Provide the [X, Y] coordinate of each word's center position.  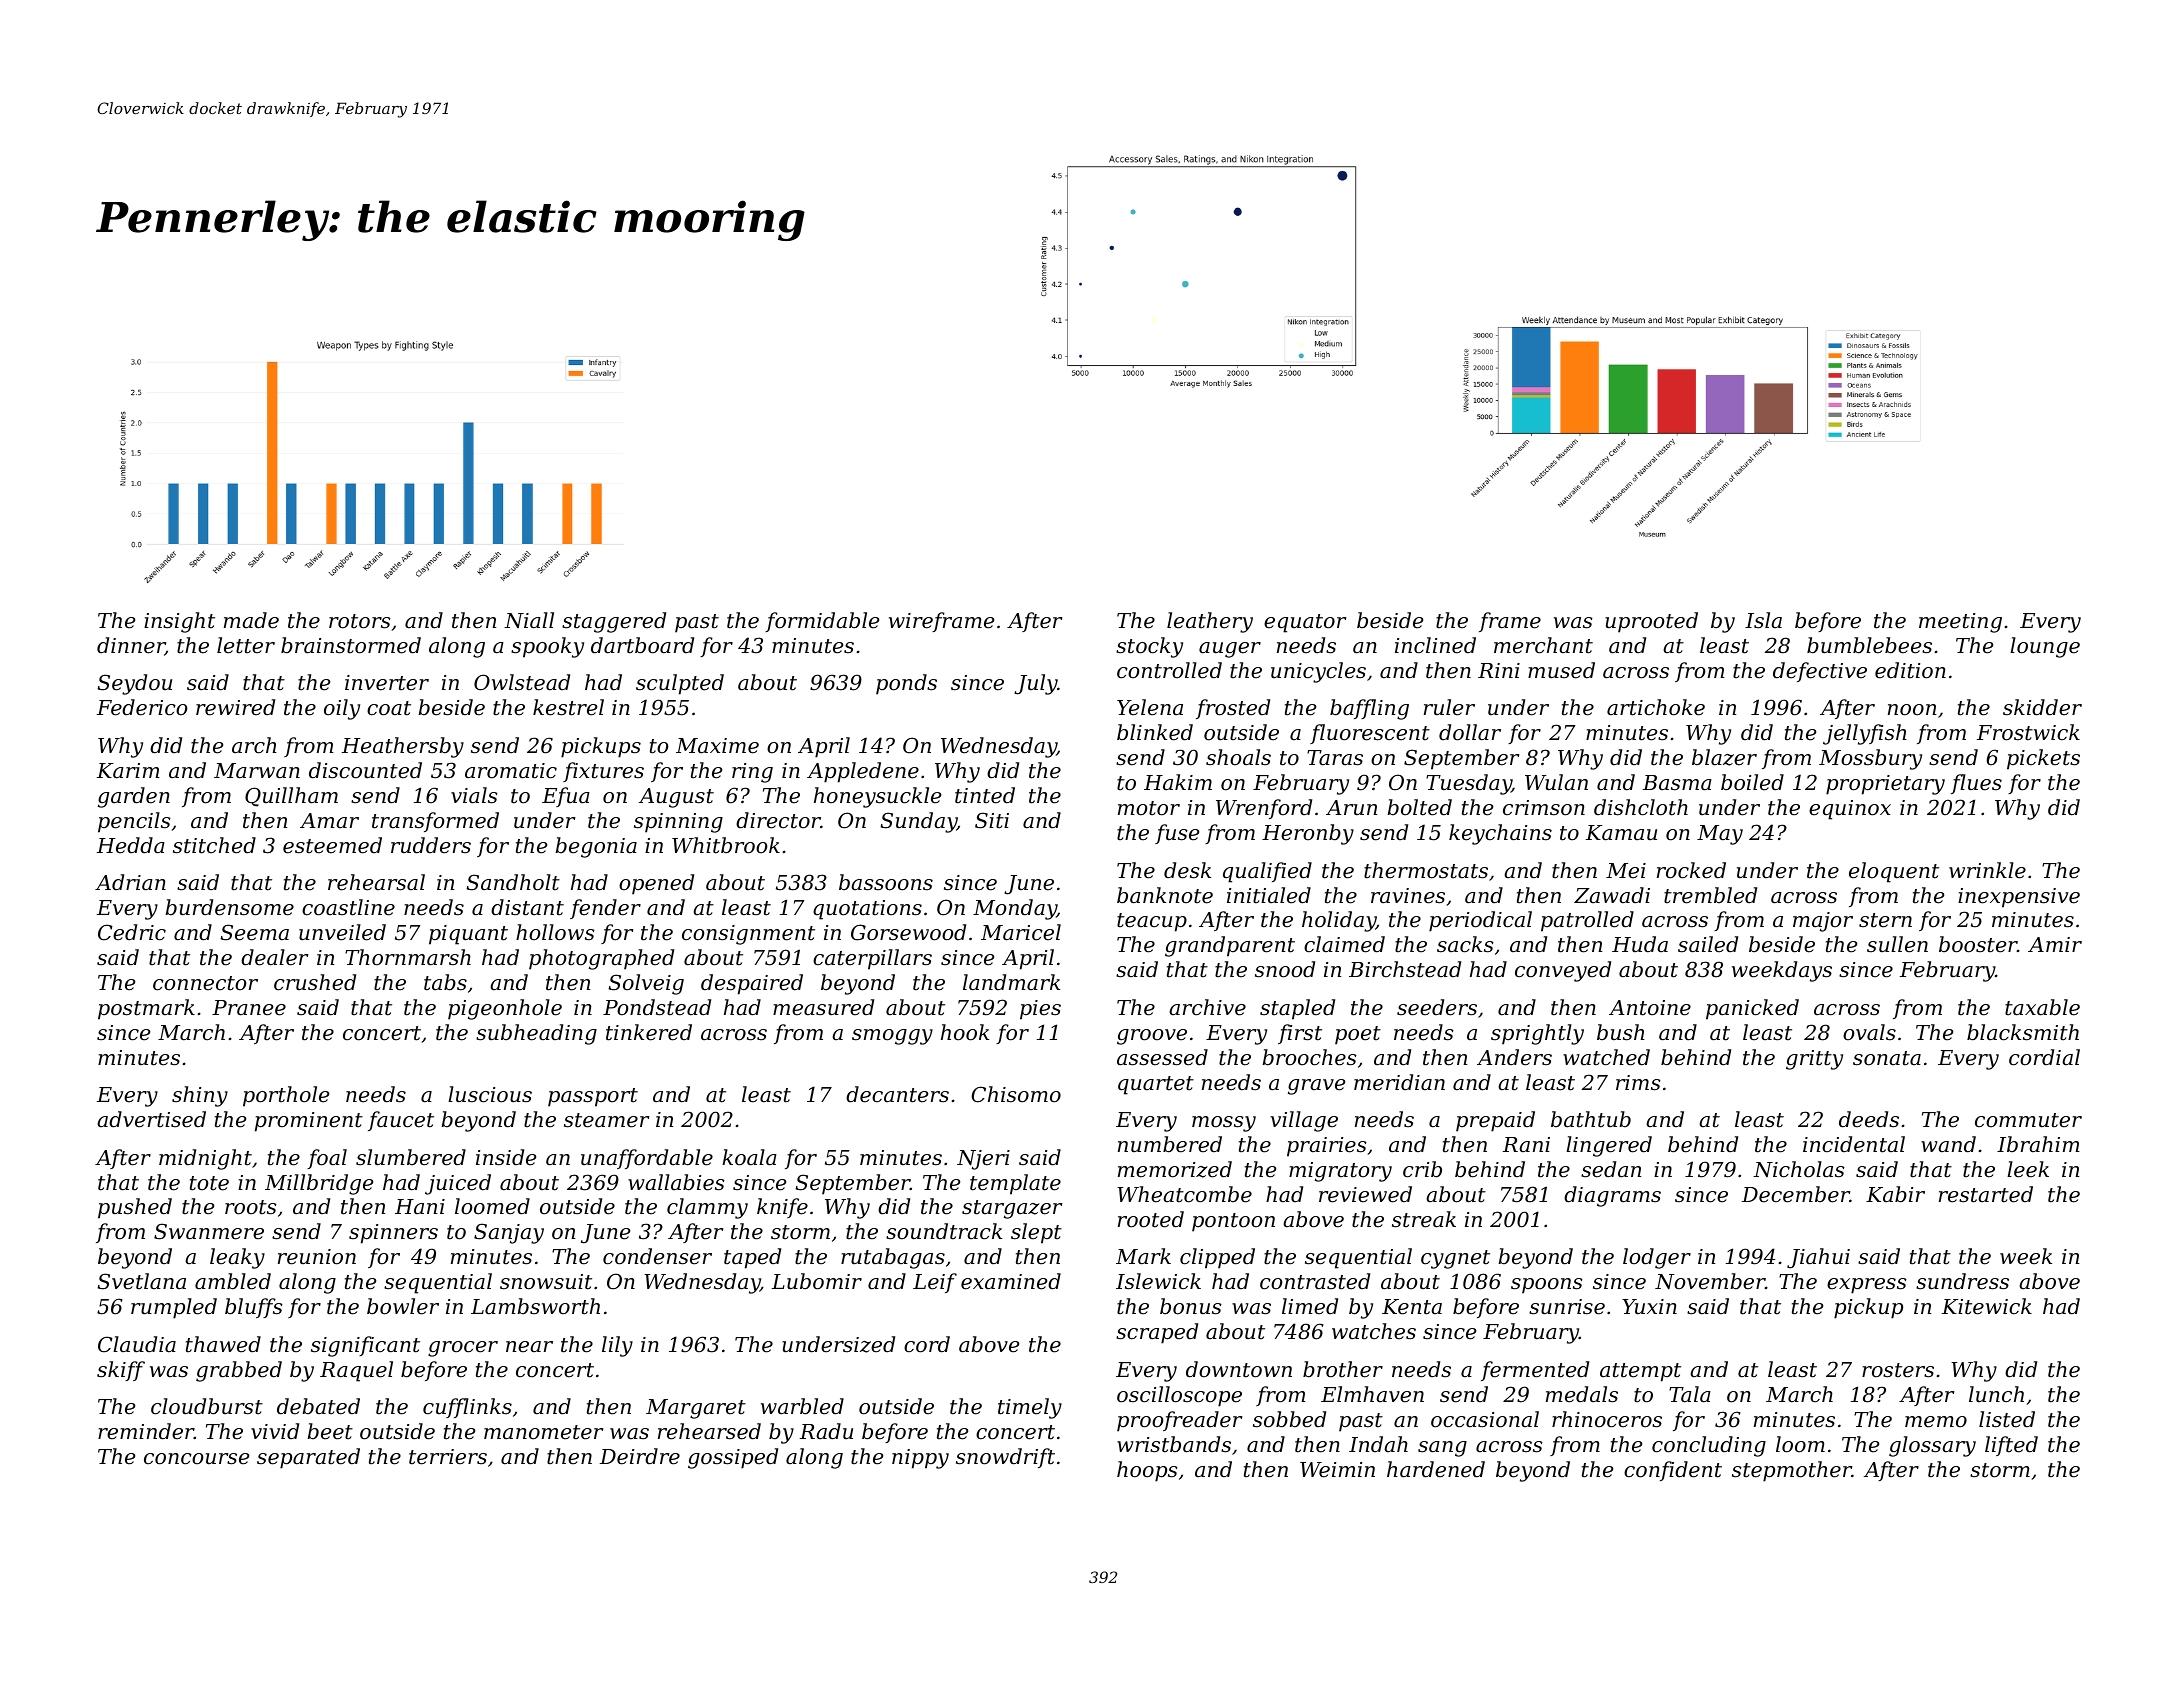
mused [1561, 670]
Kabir [1895, 1194]
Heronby [1308, 834]
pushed [135, 1208]
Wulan [1556, 782]
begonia [596, 847]
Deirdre [640, 1456]
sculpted [680, 684]
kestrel [568, 707]
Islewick [1158, 1281]
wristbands [1174, 1444]
